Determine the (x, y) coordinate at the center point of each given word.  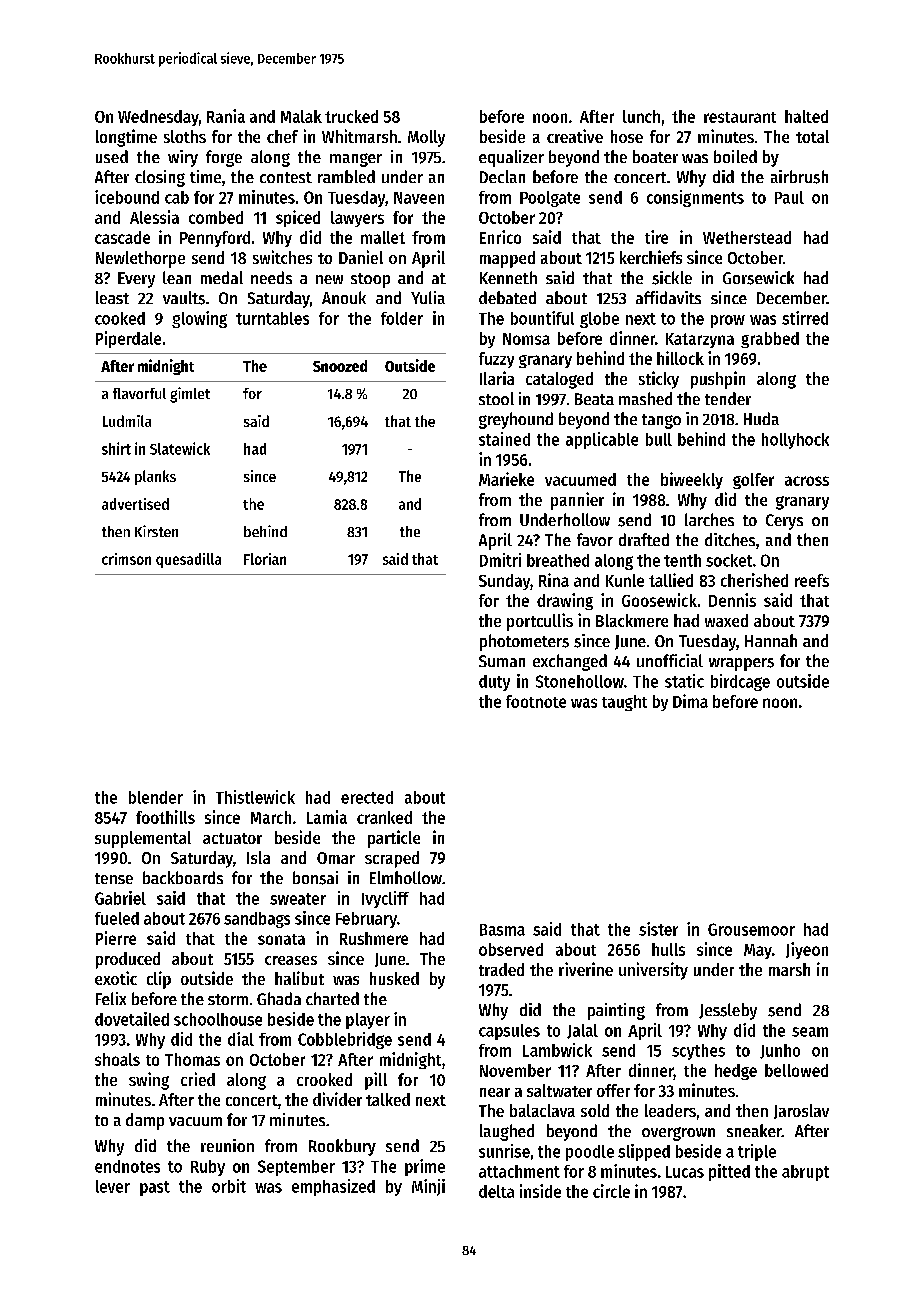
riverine (586, 969)
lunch (641, 116)
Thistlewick (255, 797)
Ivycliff (385, 899)
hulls (668, 949)
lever (113, 1186)
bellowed (796, 1070)
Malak (301, 116)
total (812, 136)
